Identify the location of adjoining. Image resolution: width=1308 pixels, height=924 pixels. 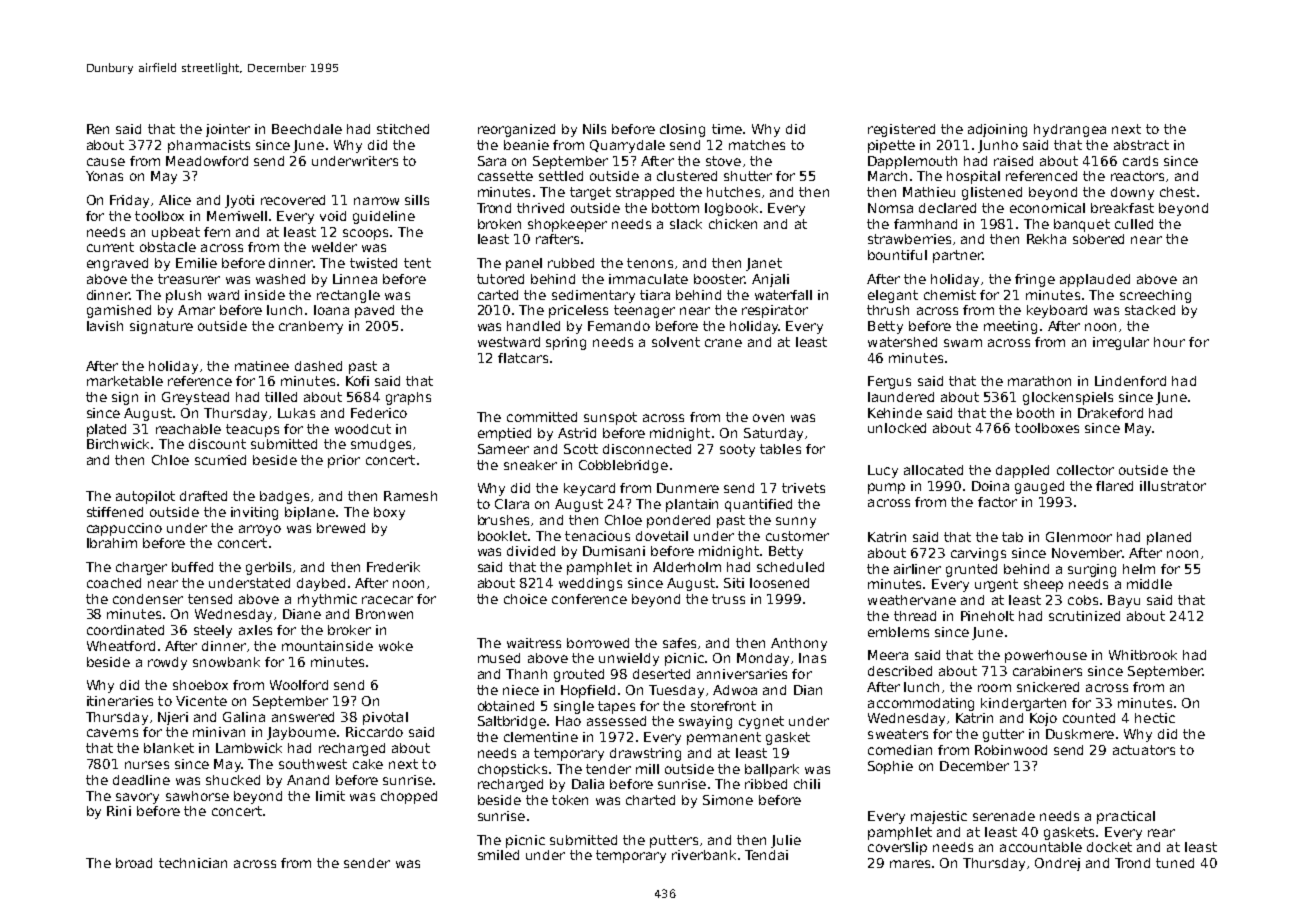
(997, 130).
